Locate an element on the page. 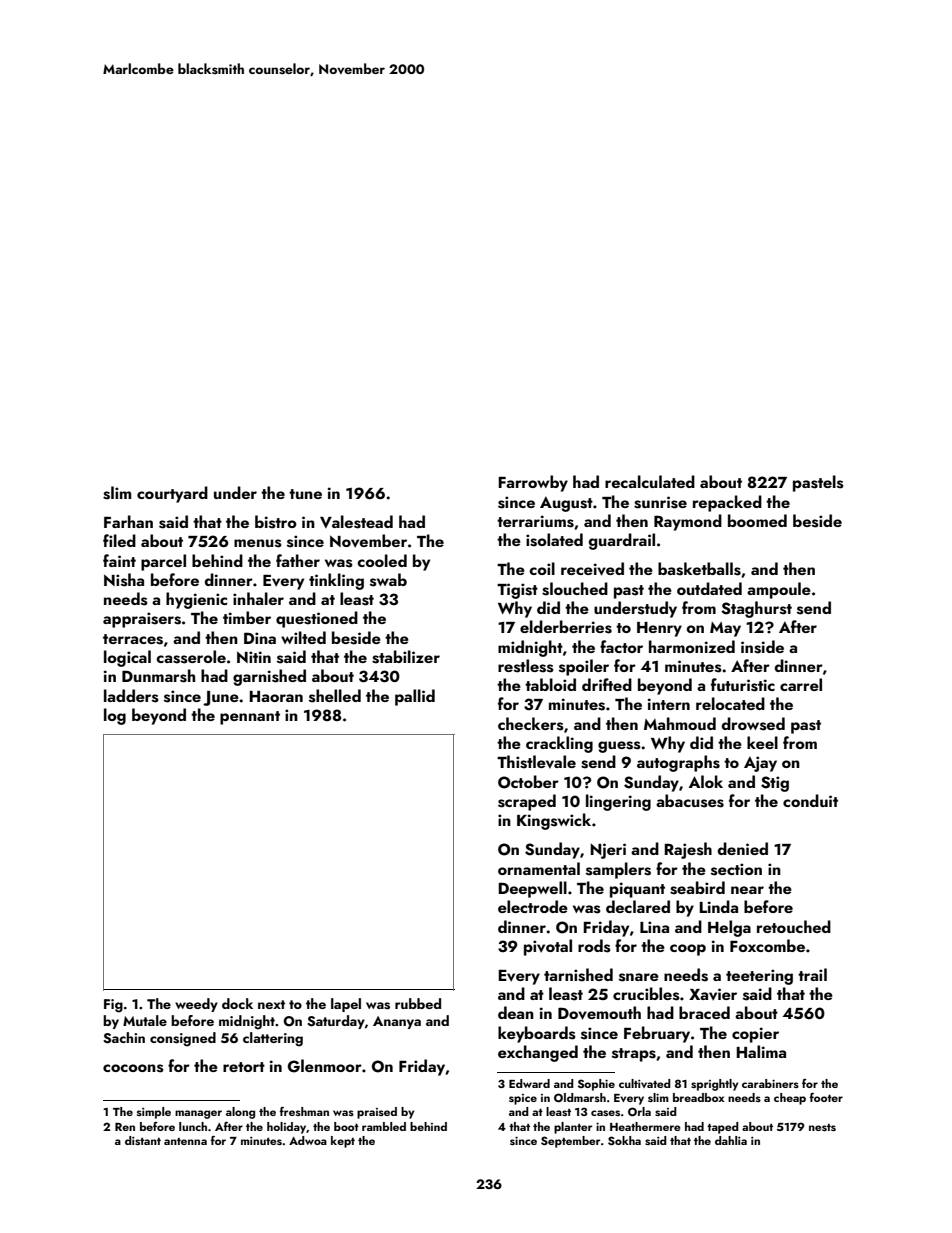  September is located at coordinates (570, 1142).
